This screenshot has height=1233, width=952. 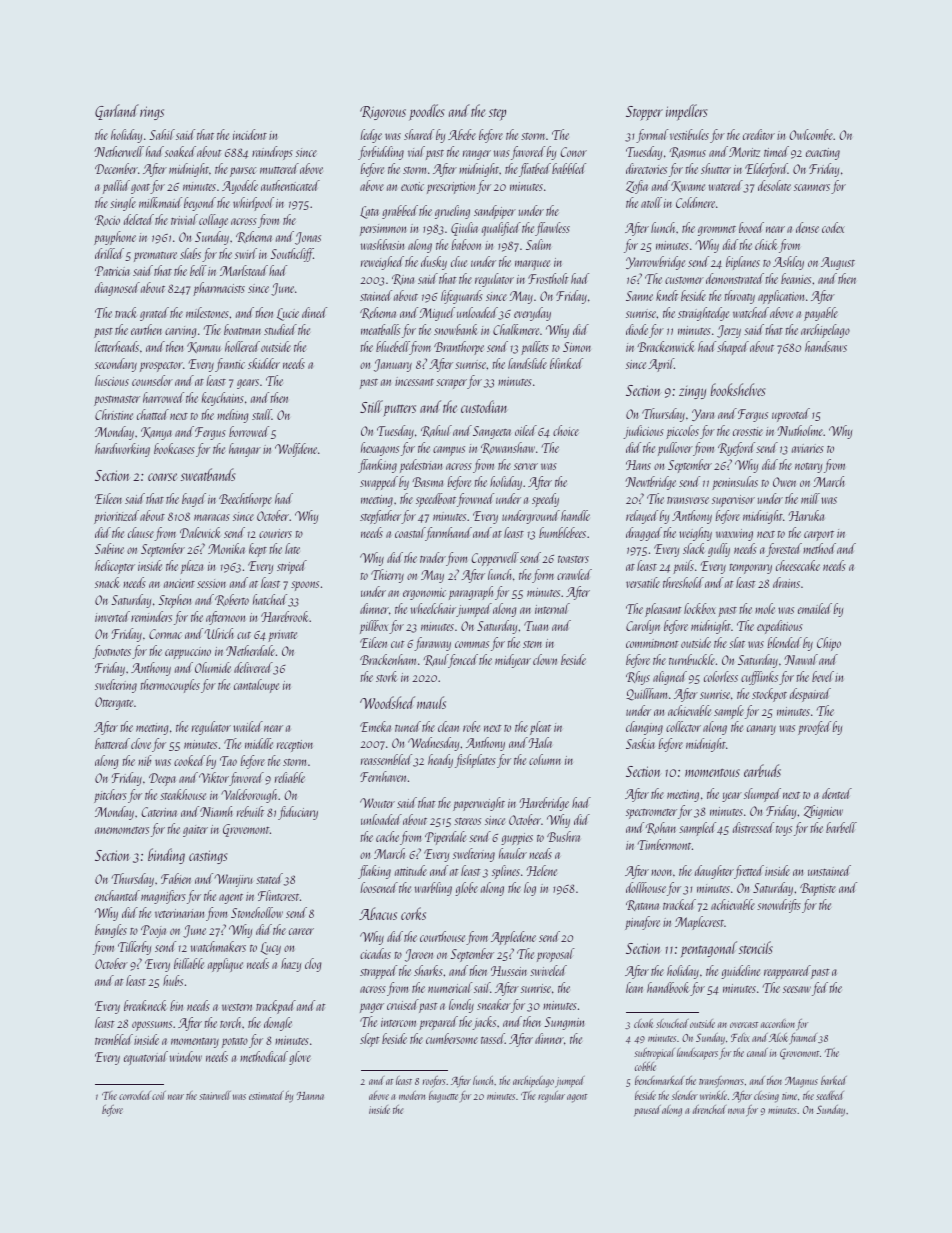 What do you see at coordinates (791, 415) in the screenshot?
I see `uprooted` at bounding box center [791, 415].
